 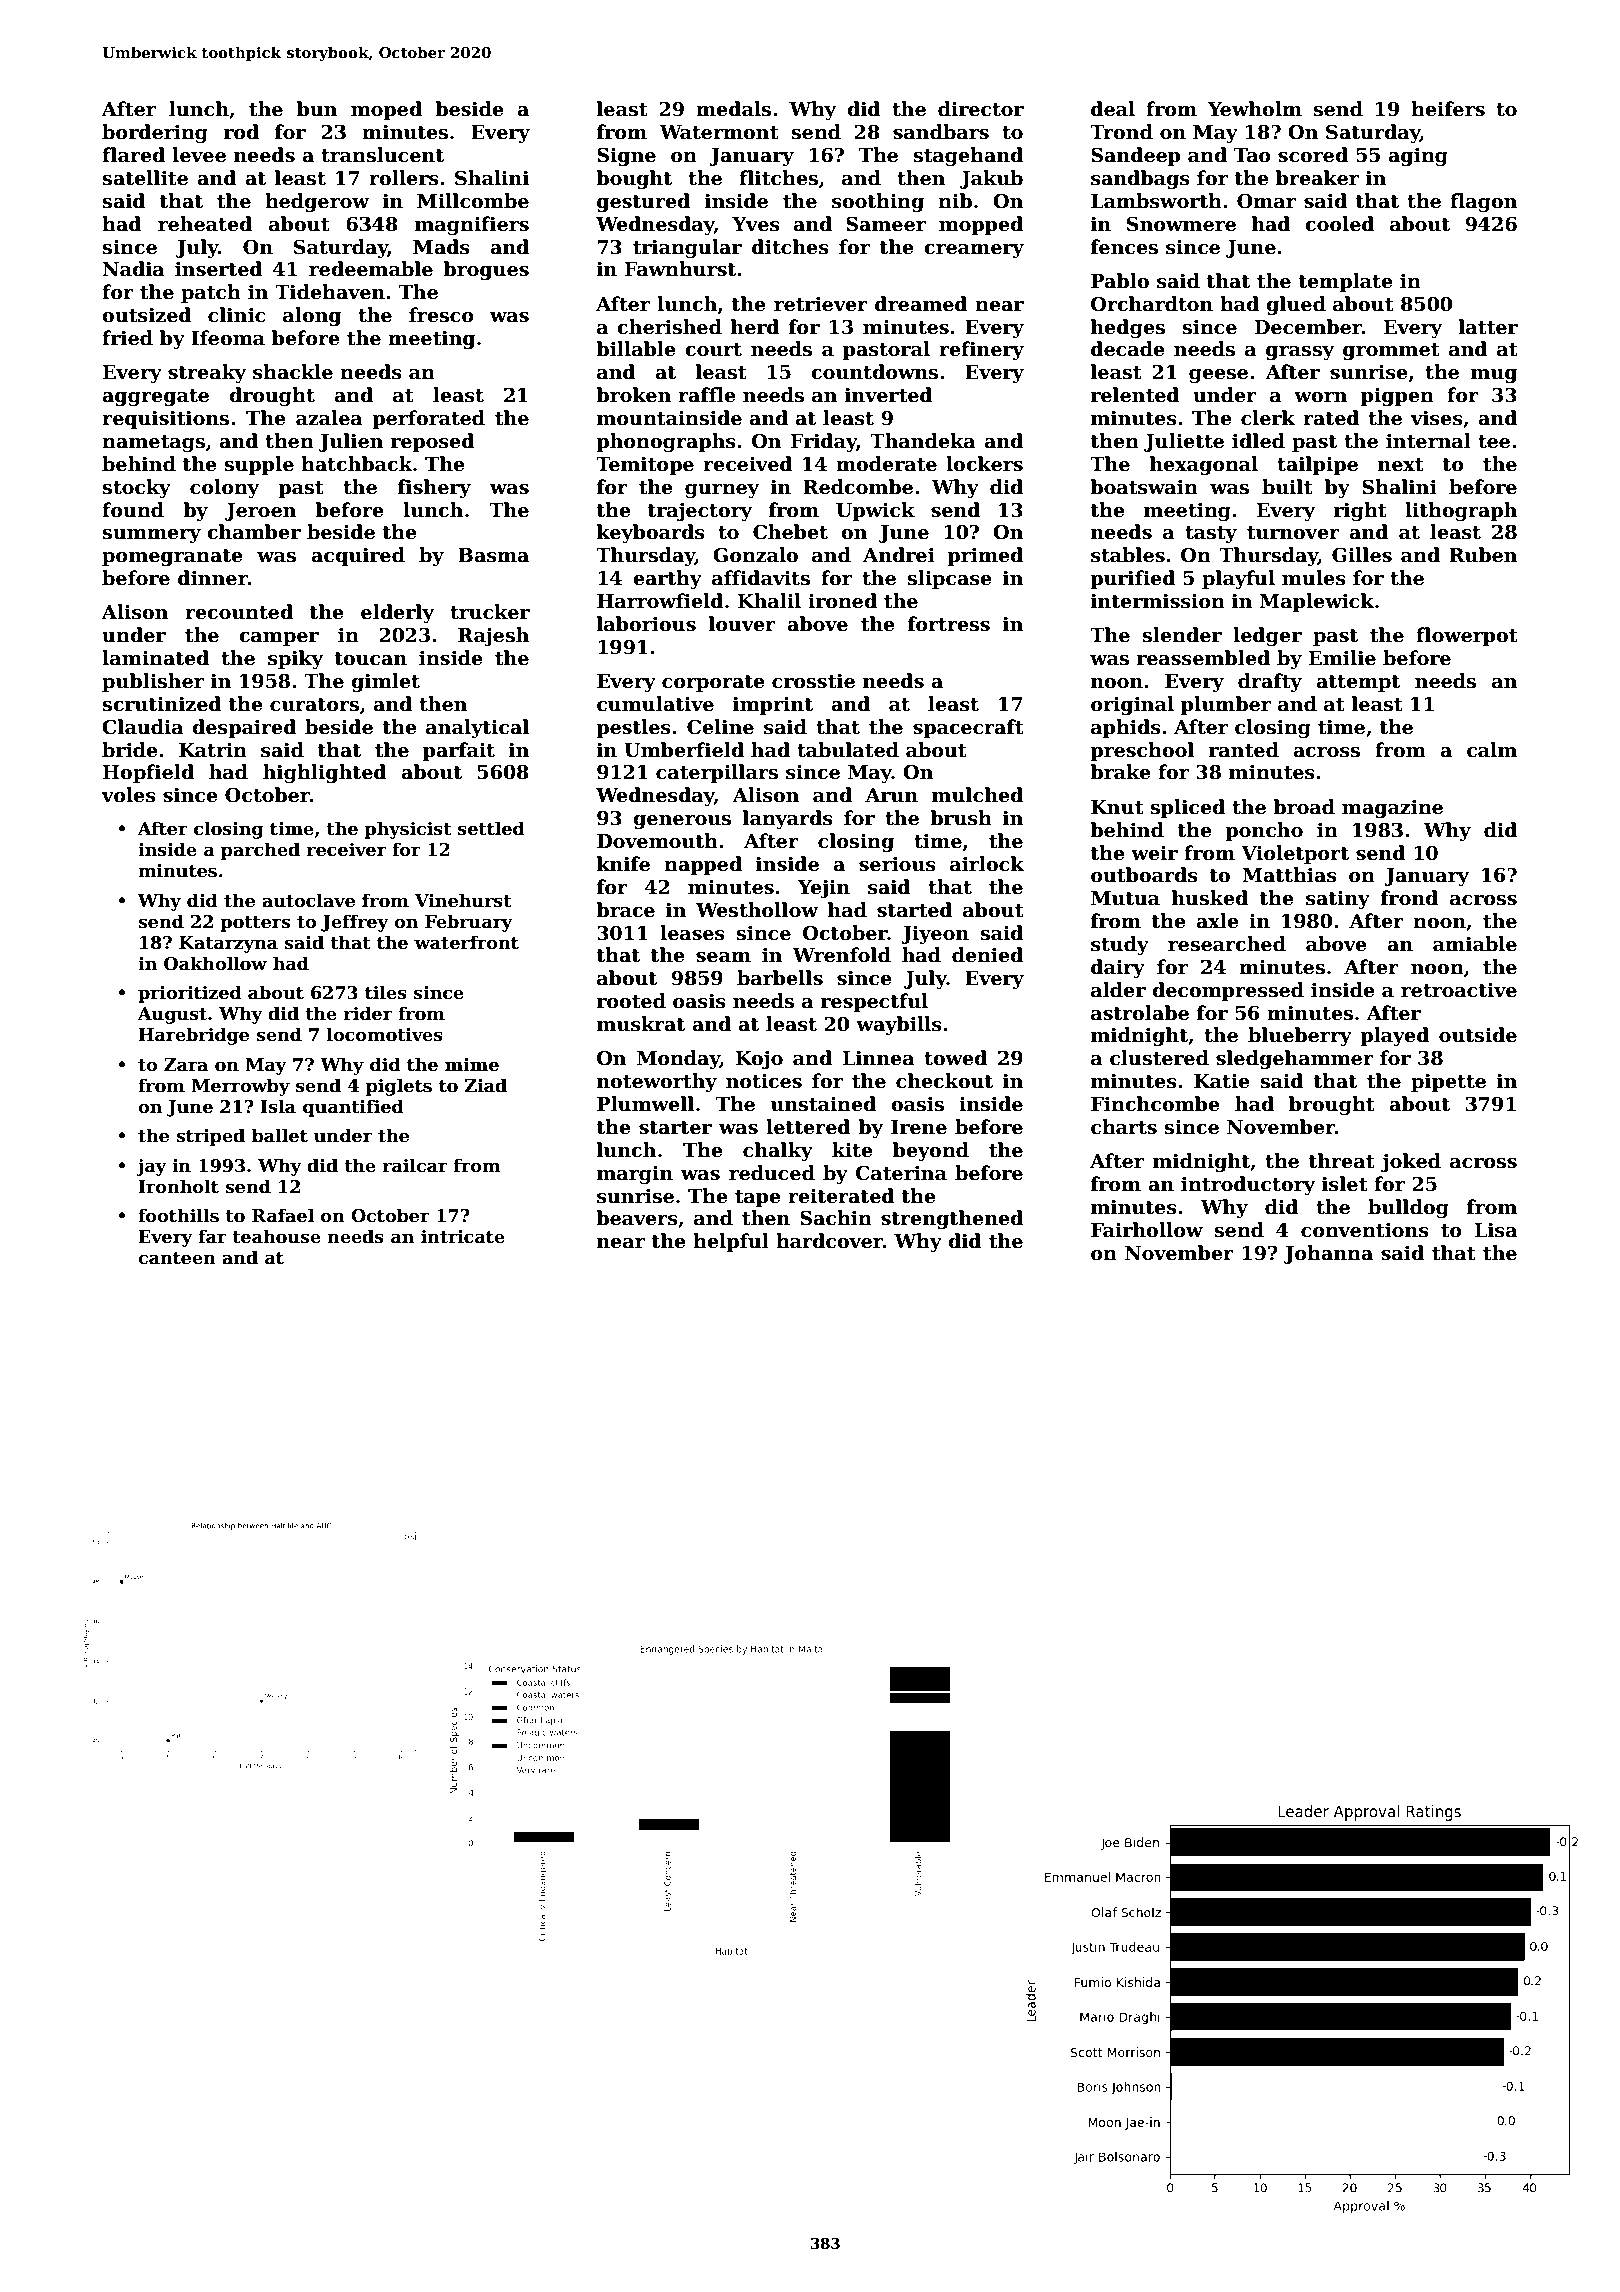 I want to click on stocky, so click(x=137, y=488).
